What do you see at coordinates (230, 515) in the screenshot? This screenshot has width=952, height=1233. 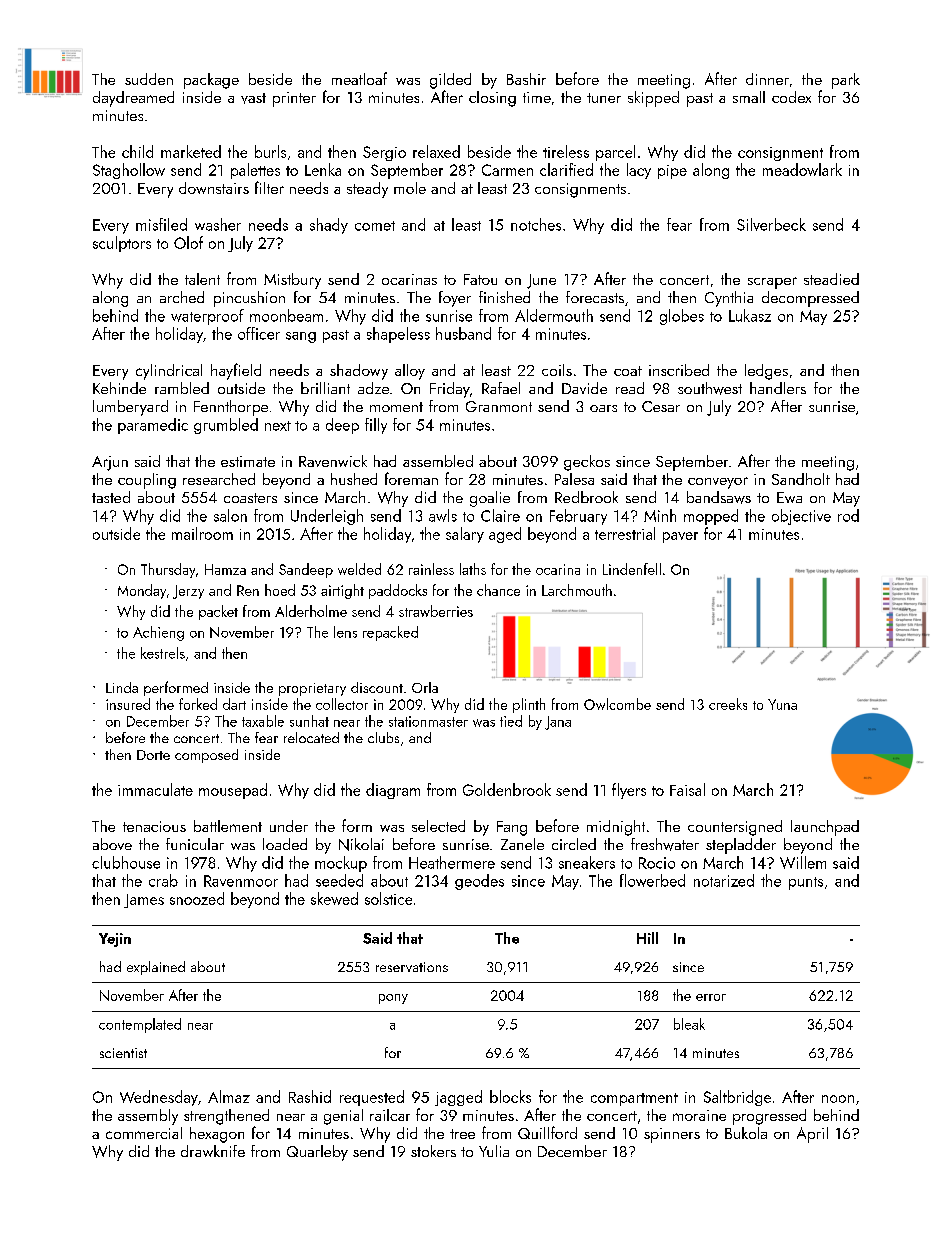 I see `salon` at bounding box center [230, 515].
